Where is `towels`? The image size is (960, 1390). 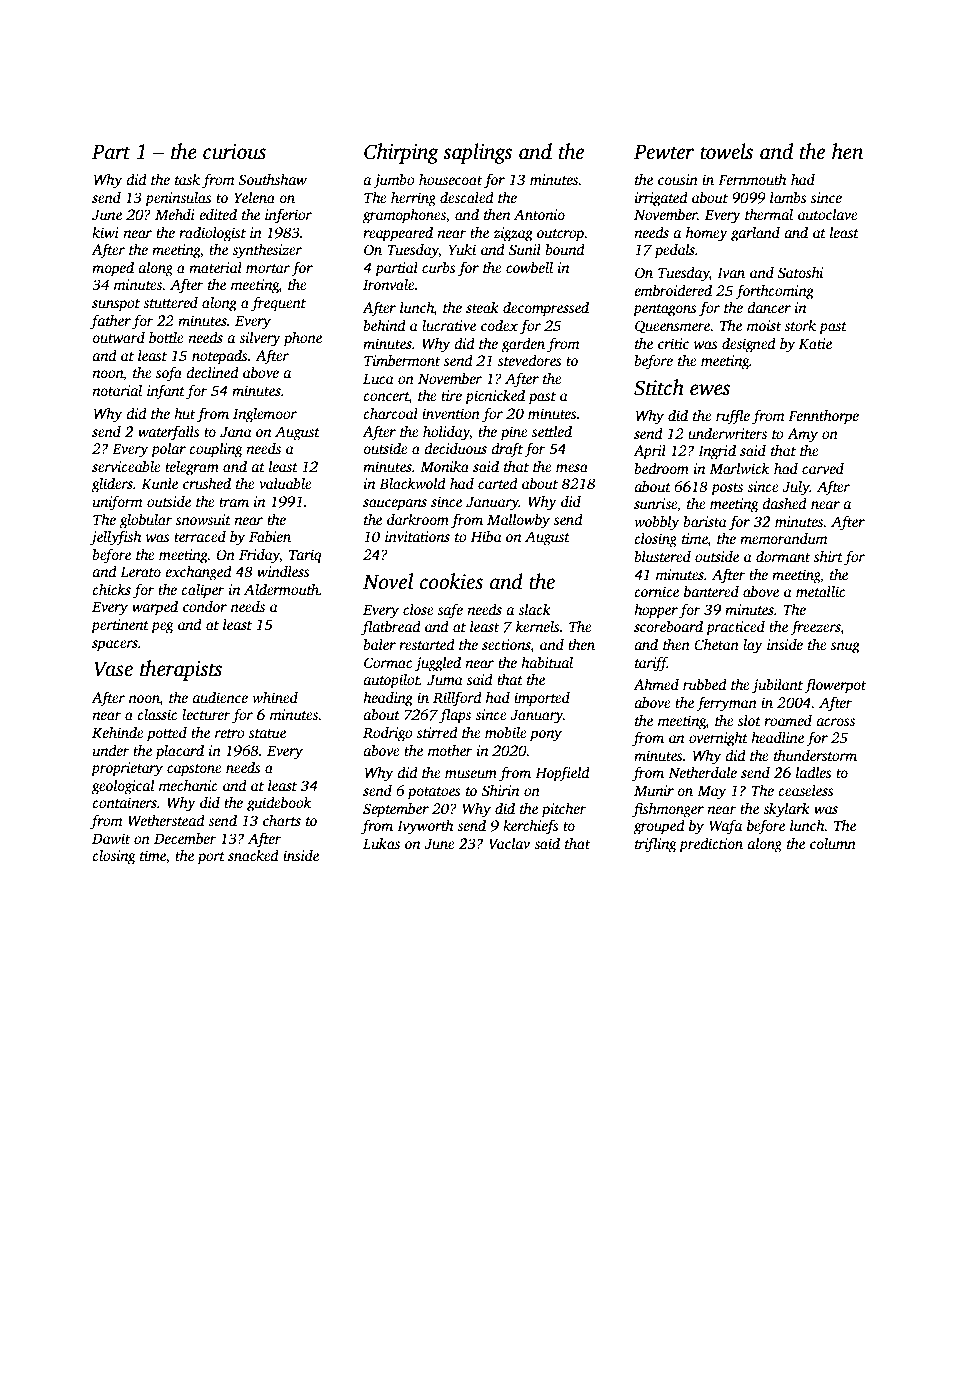 towels is located at coordinates (726, 151).
